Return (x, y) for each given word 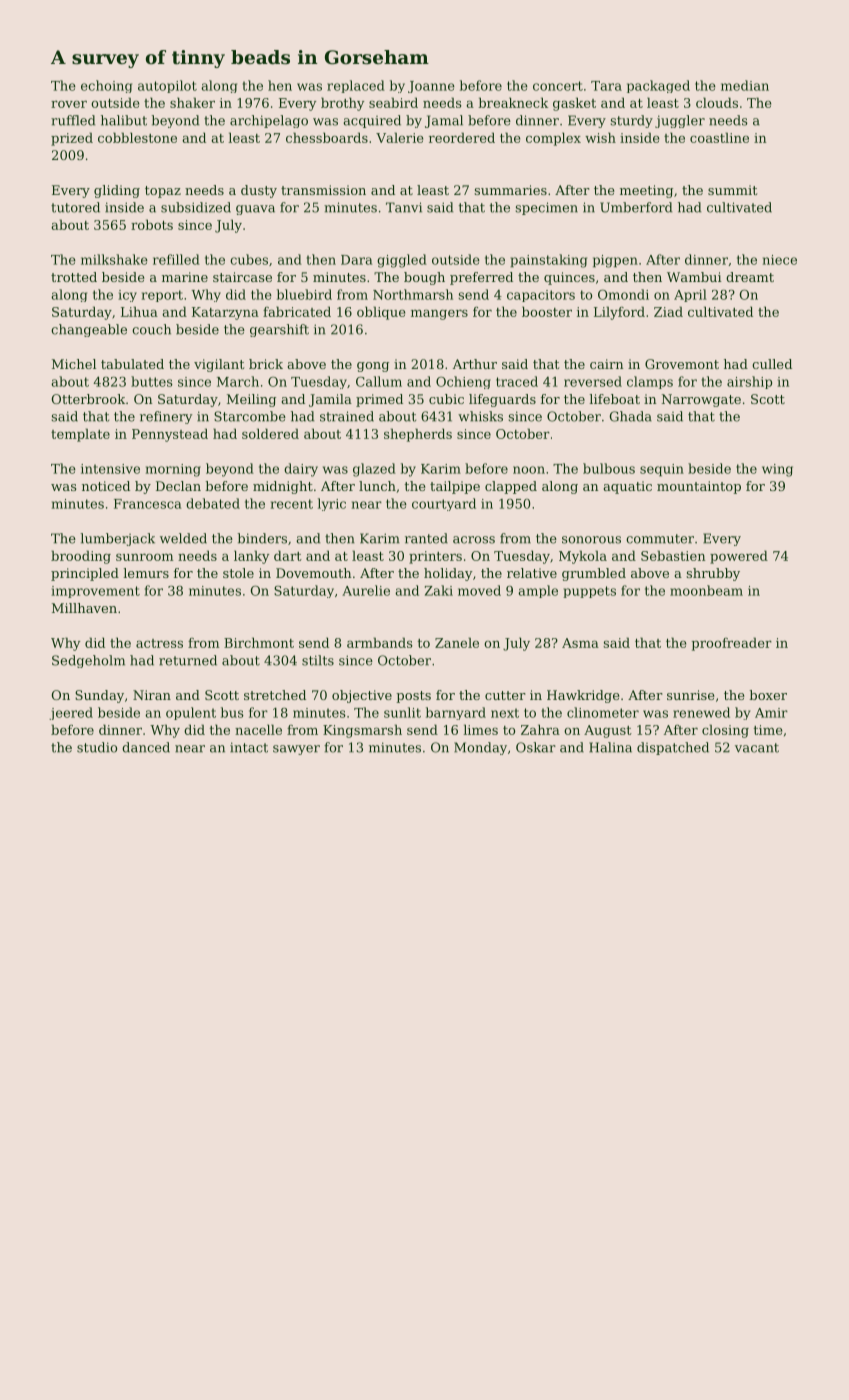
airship (749, 382)
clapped (511, 487)
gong (373, 367)
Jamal (444, 121)
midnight (283, 487)
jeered (71, 713)
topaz (163, 192)
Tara (606, 86)
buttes (152, 381)
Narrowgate (701, 400)
